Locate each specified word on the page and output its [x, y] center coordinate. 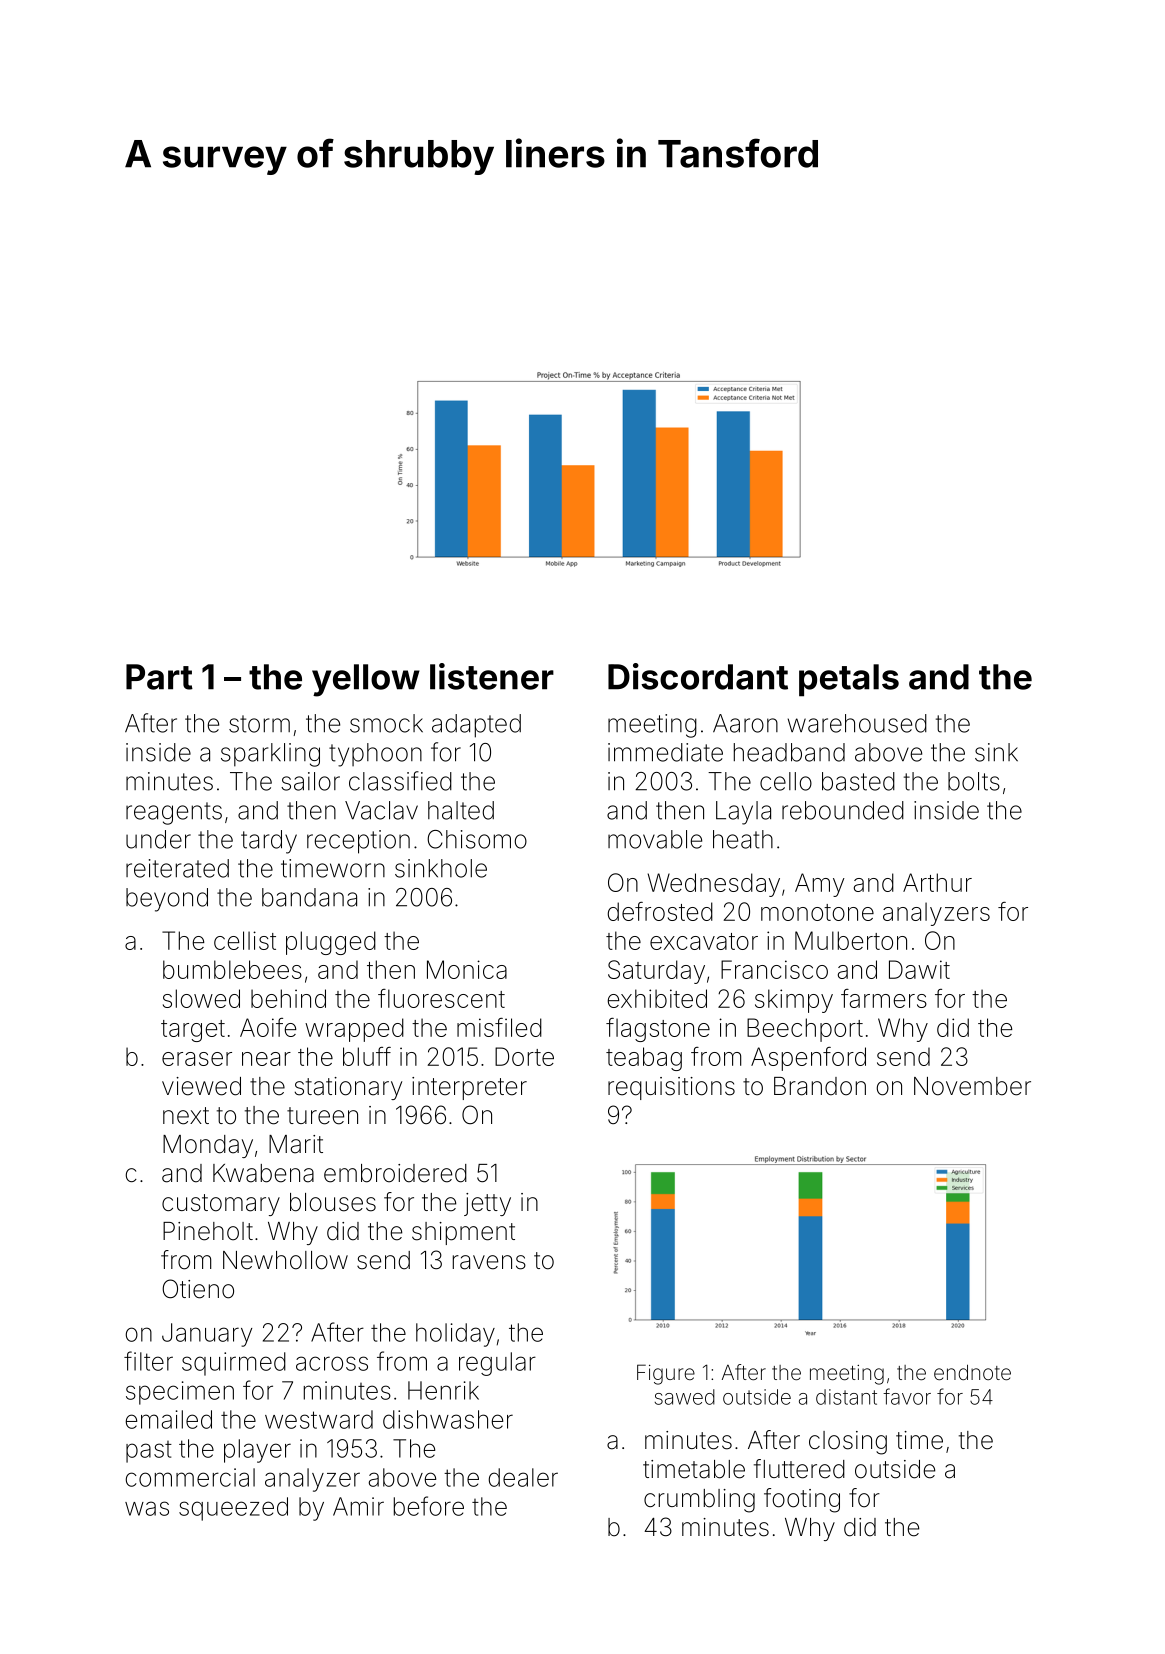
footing [802, 1500]
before [429, 1506]
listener [492, 676]
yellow [366, 680]
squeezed [233, 1509]
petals [849, 680]
